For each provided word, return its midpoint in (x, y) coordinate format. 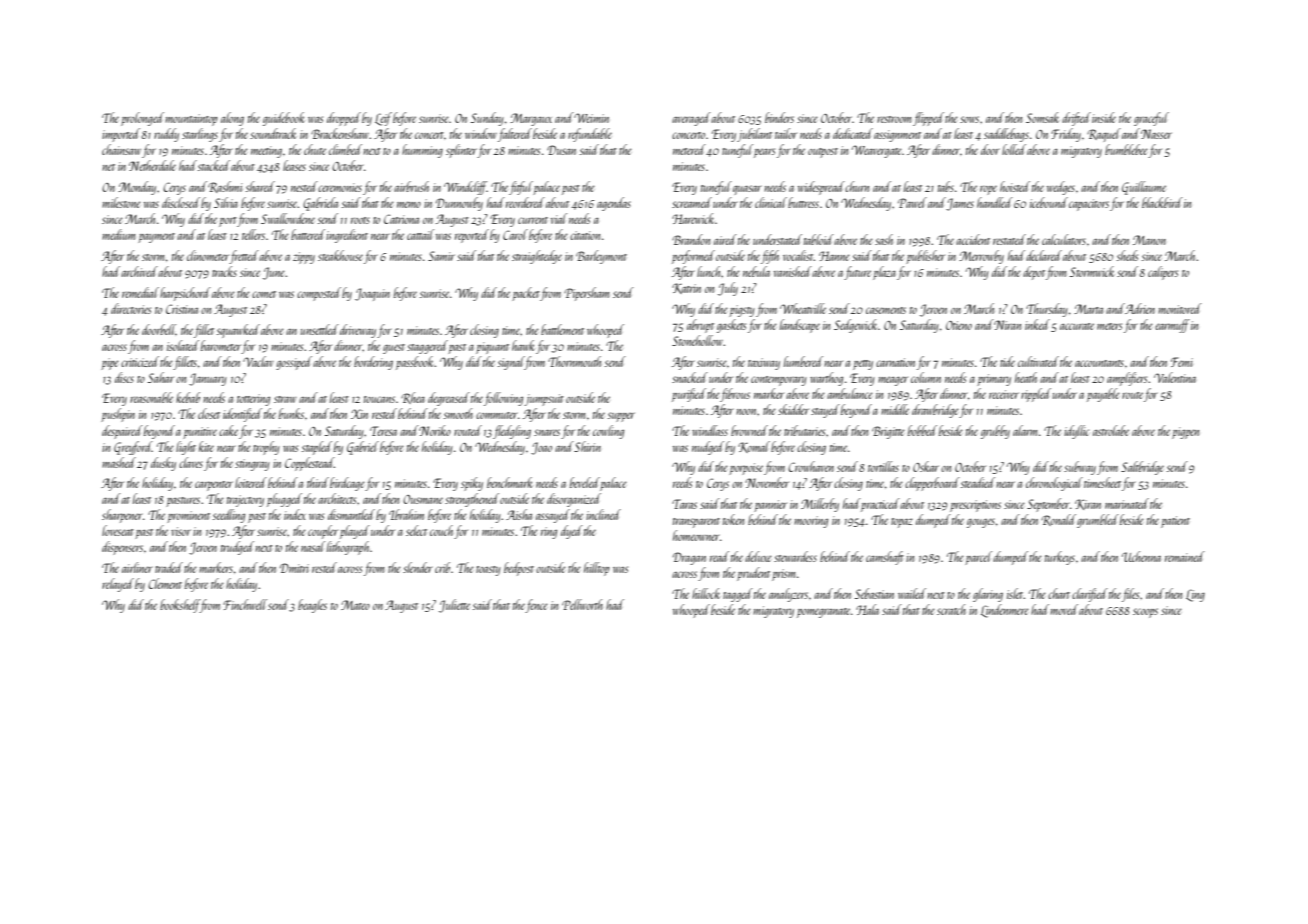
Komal (754, 447)
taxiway (764, 364)
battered (308, 234)
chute (315, 149)
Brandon (691, 239)
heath (1026, 377)
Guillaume (1144, 188)
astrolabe (1111, 430)
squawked (238, 331)
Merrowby (981, 257)
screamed (692, 202)
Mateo (355, 605)
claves (191, 462)
